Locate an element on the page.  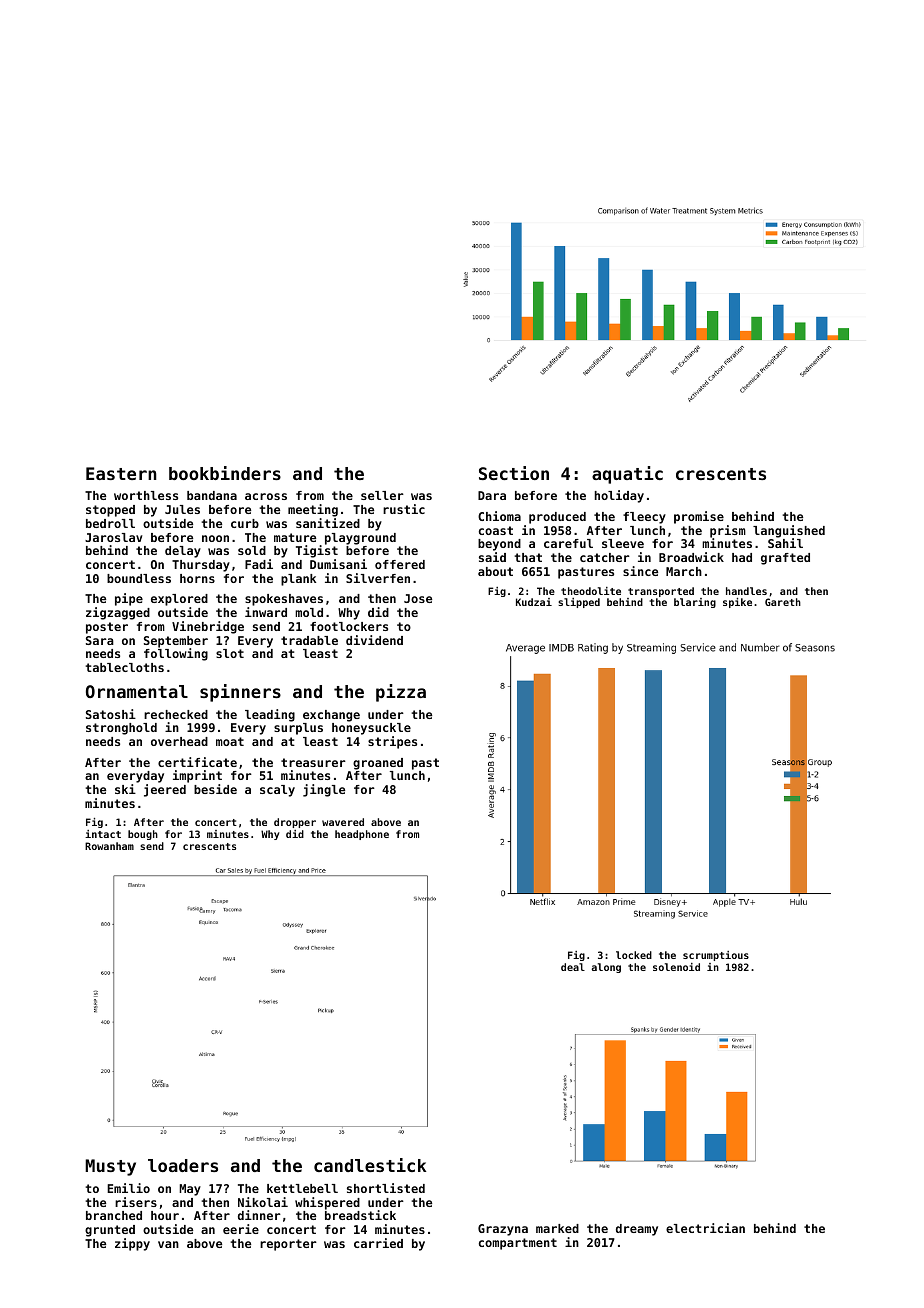
zippy is located at coordinates (132, 1244).
